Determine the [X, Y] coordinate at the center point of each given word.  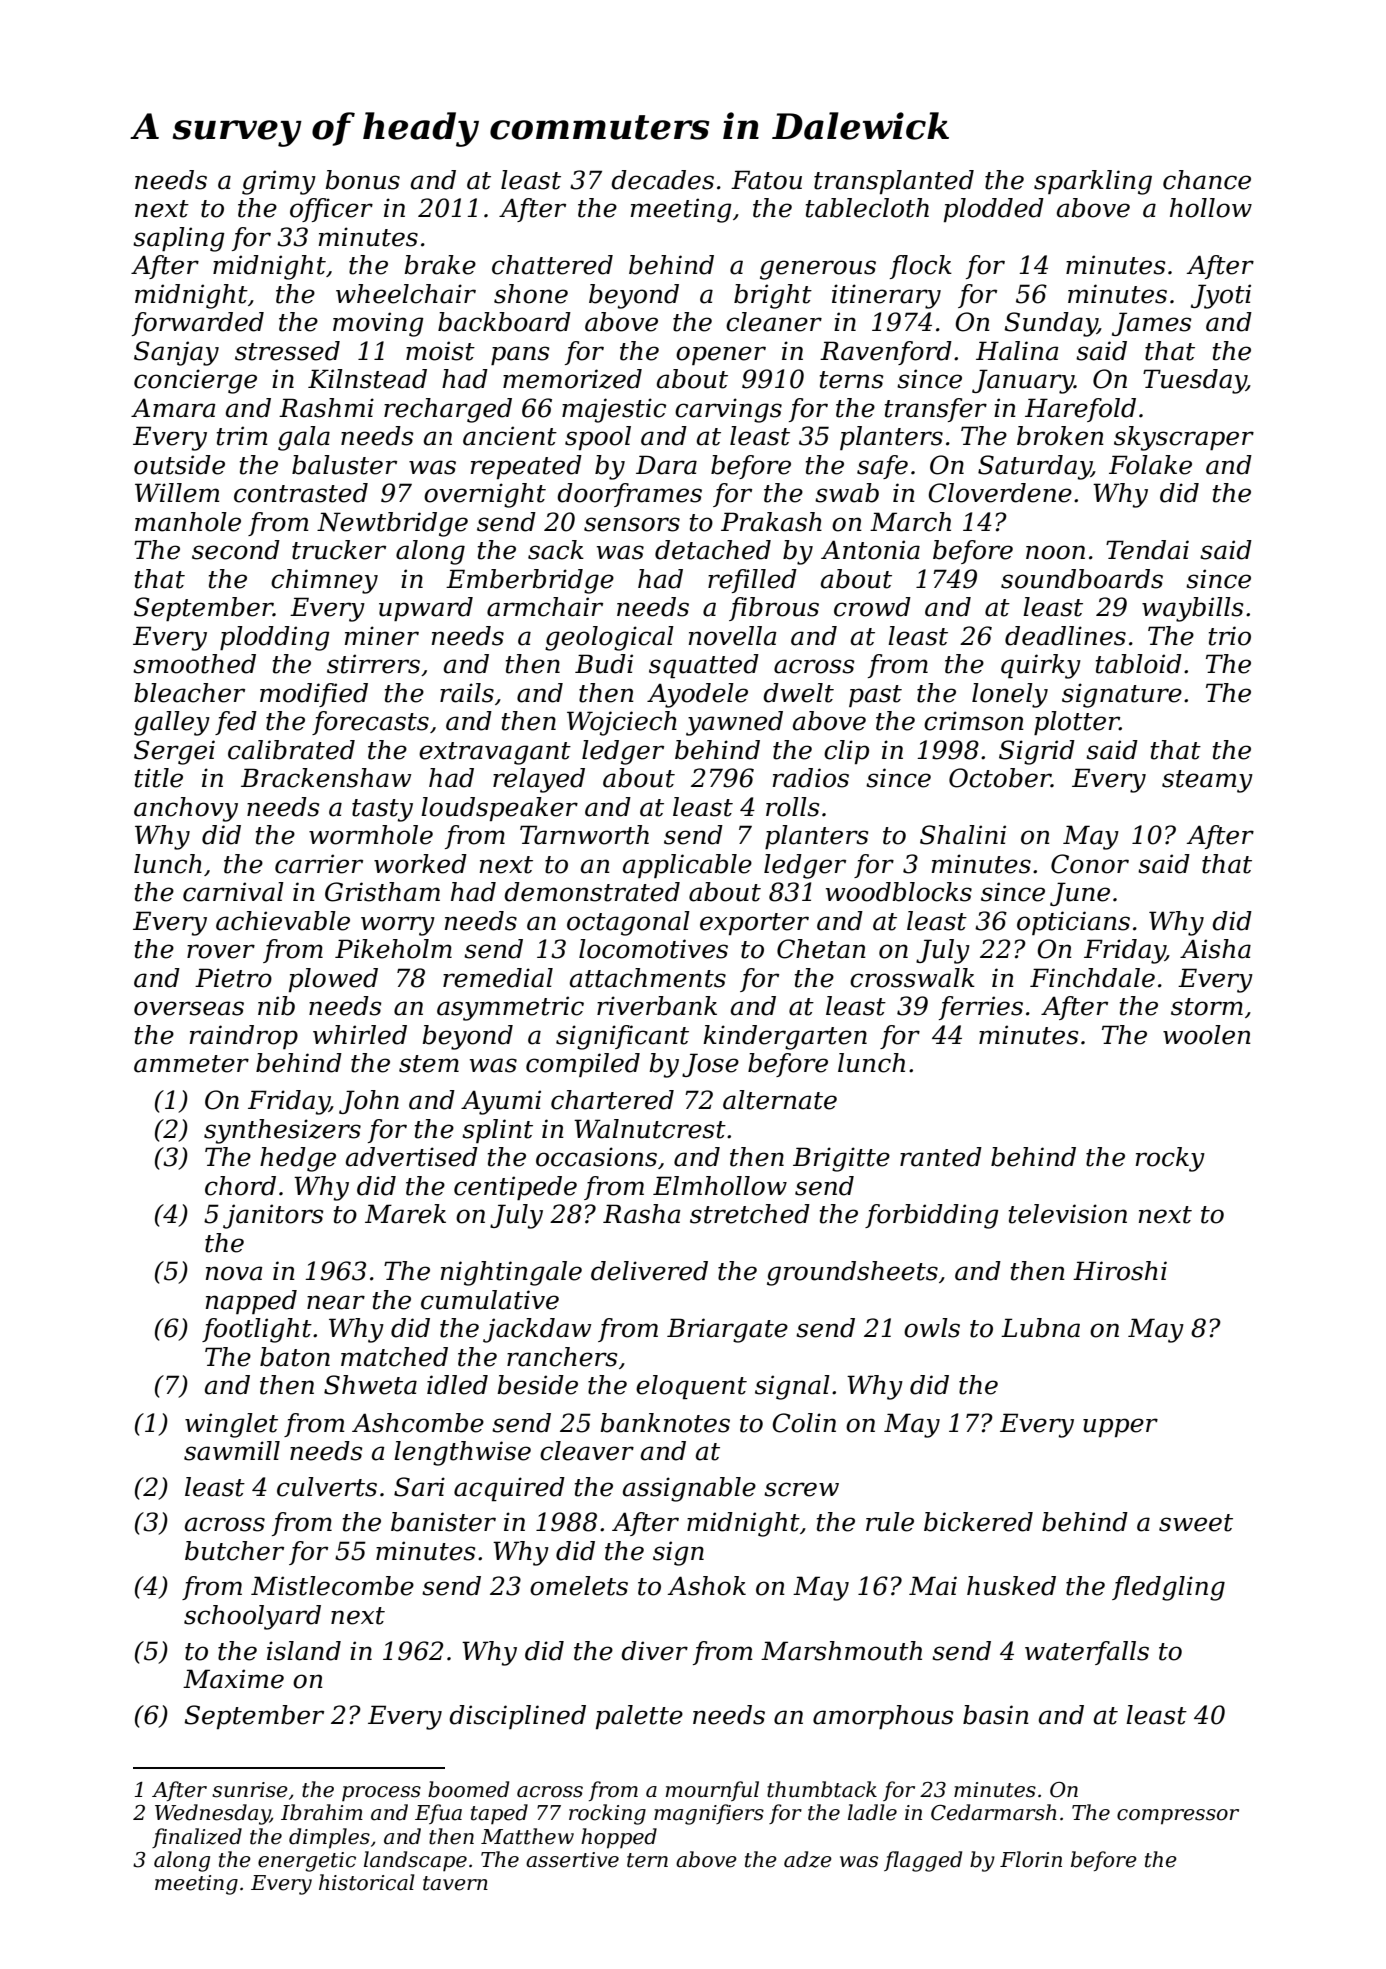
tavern [455, 1883]
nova [234, 1273]
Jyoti [1221, 296]
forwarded [198, 324]
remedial [498, 978]
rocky [1170, 1159]
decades [662, 180]
